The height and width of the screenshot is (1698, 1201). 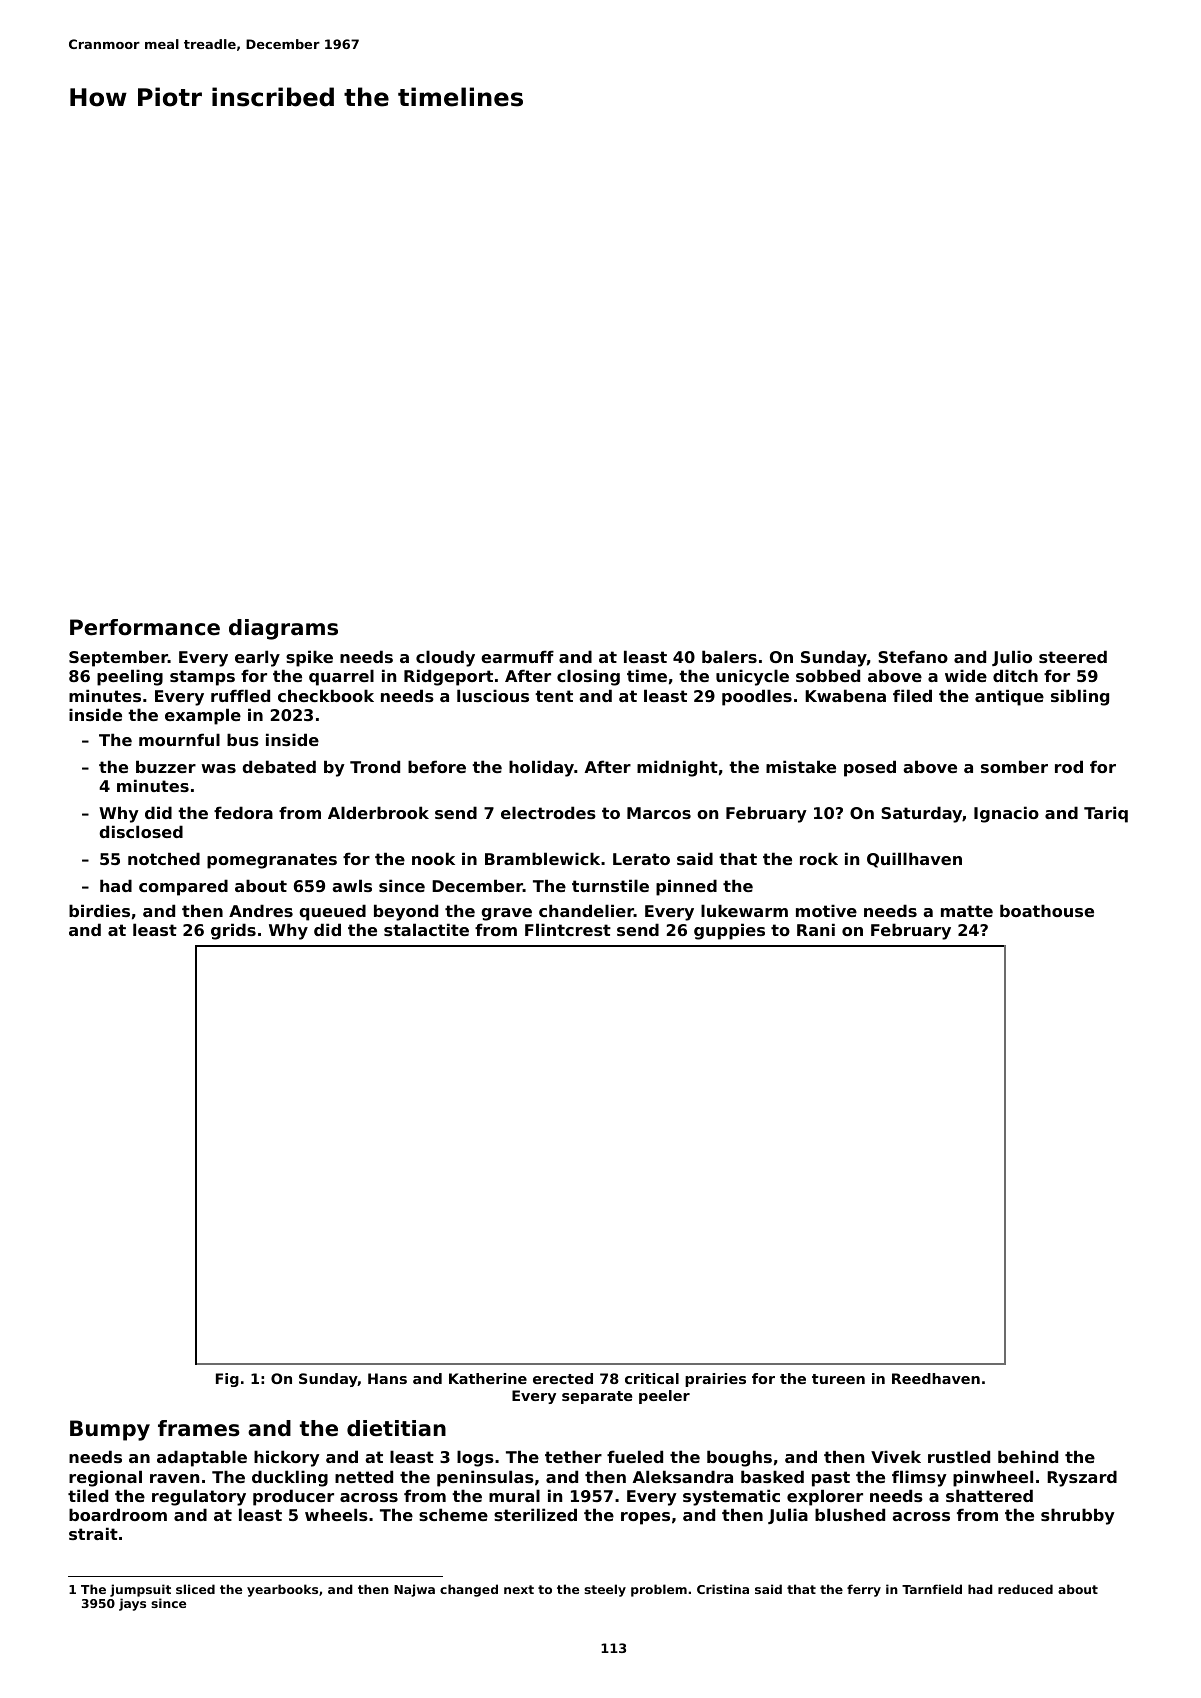 What do you see at coordinates (729, 931) in the screenshot?
I see `guppies` at bounding box center [729, 931].
